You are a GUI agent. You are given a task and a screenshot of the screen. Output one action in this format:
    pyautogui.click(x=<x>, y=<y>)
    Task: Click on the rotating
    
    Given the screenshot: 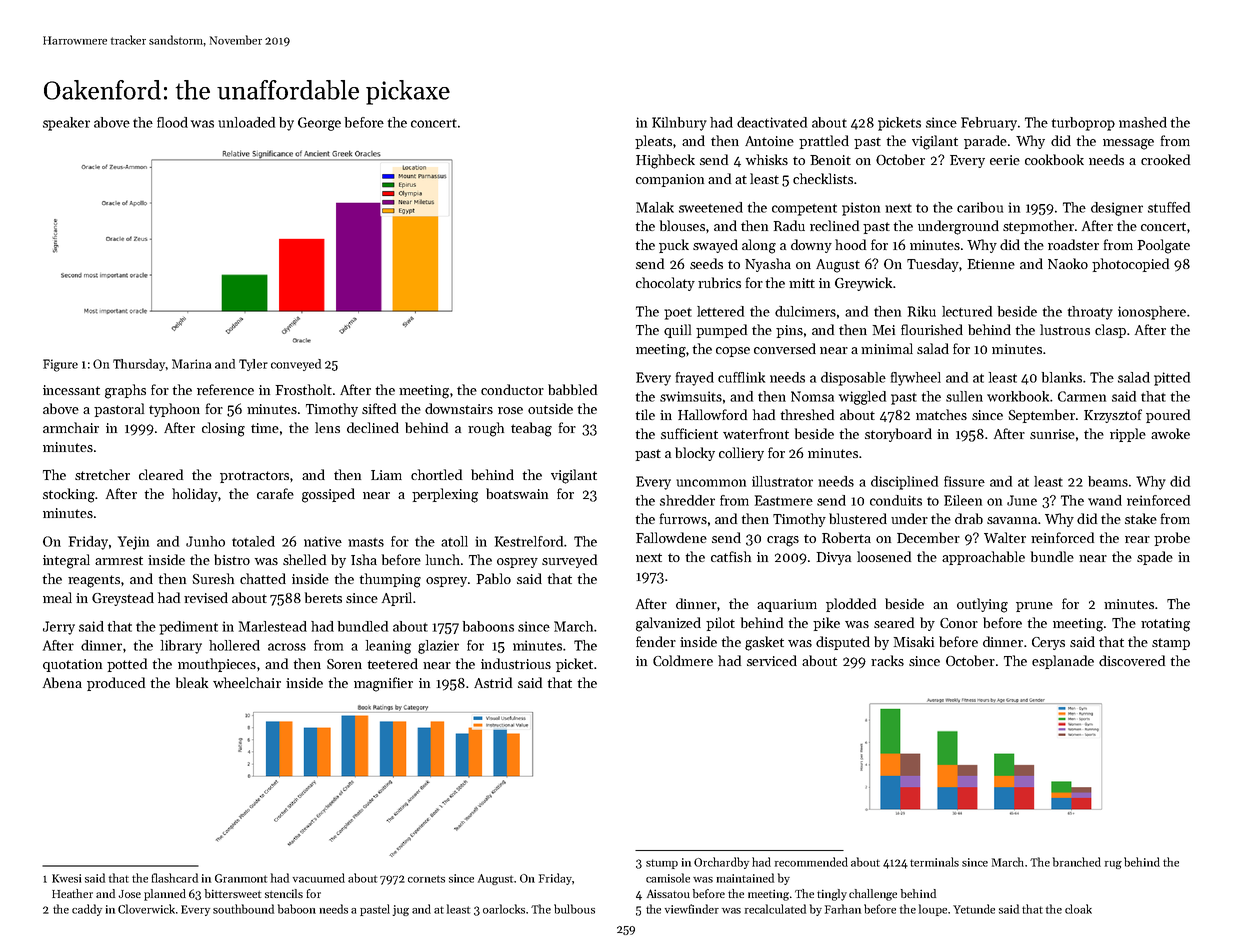 What is the action you would take?
    pyautogui.click(x=1165, y=625)
